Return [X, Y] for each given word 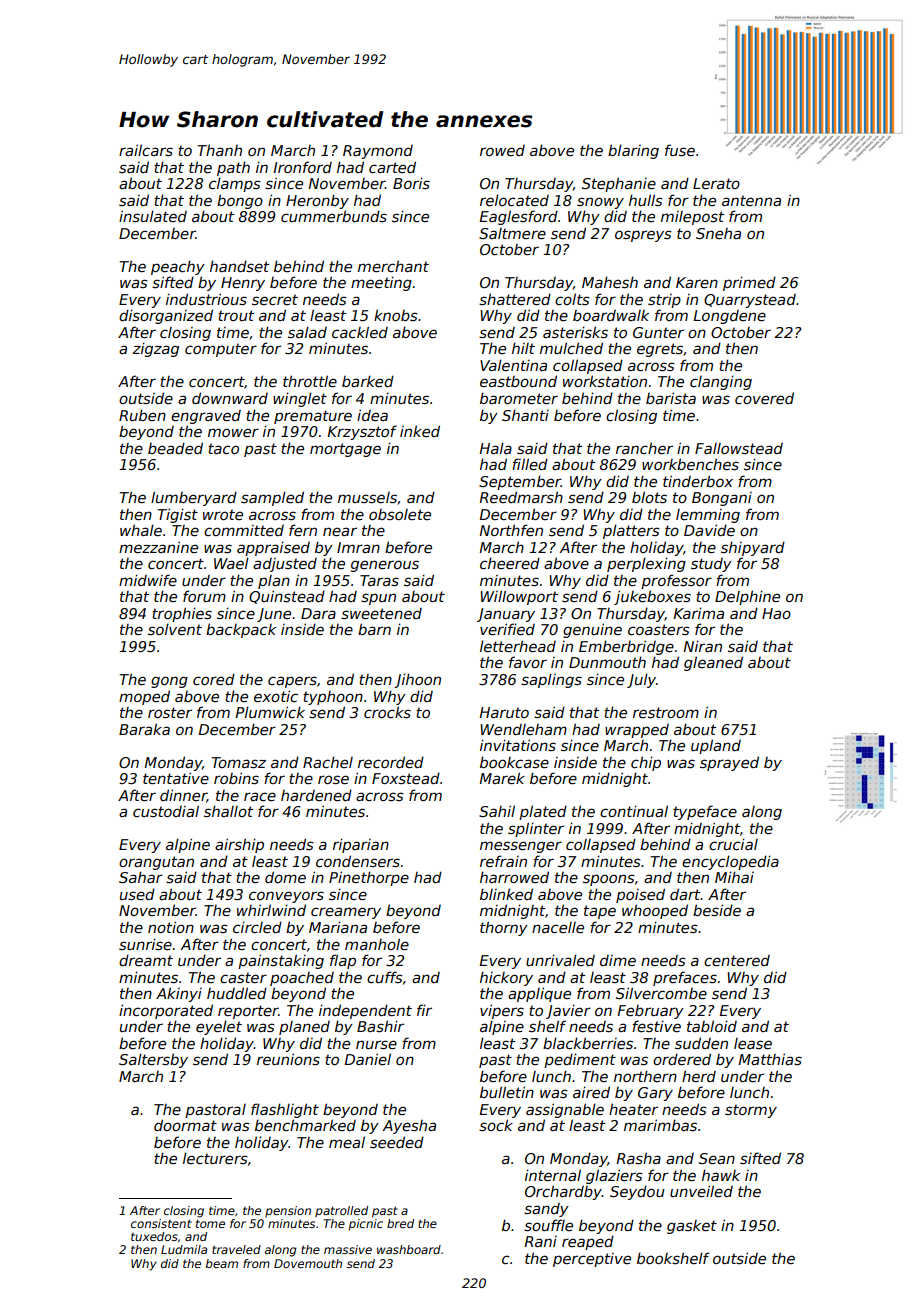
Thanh [220, 150]
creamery [346, 913]
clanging [721, 382]
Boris [411, 183]
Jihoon [417, 680]
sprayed [729, 763]
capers [292, 682]
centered [737, 960]
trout [236, 315]
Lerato [716, 183]
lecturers [215, 1158]
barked [368, 381]
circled [257, 927]
